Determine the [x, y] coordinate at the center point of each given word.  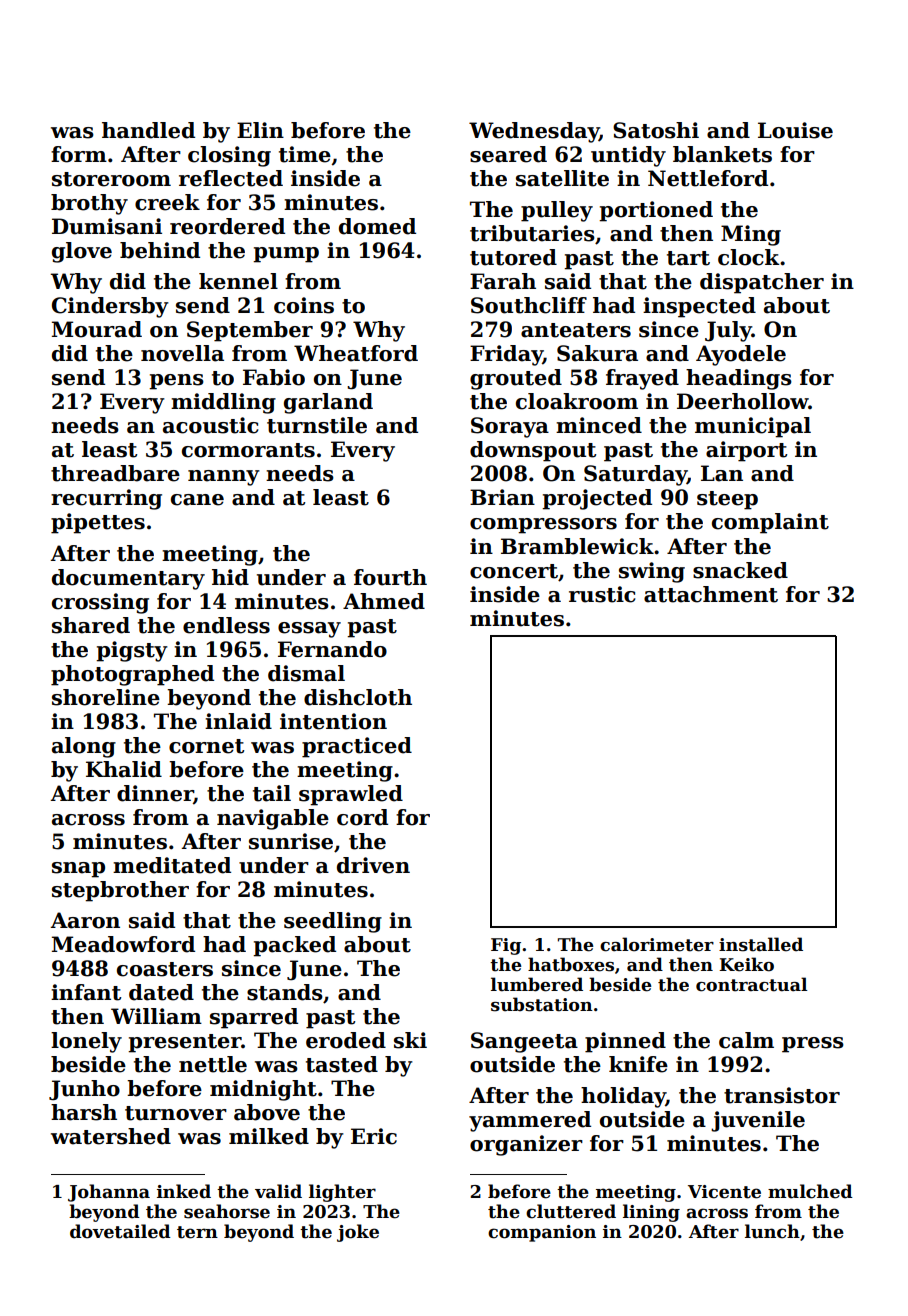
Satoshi [656, 130]
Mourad [97, 329]
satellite [562, 178]
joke [358, 1233]
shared [91, 625]
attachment [711, 594]
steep [727, 500]
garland [328, 403]
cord [362, 817]
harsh [84, 1112]
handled [148, 130]
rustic [602, 594]
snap [78, 870]
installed [761, 944]
